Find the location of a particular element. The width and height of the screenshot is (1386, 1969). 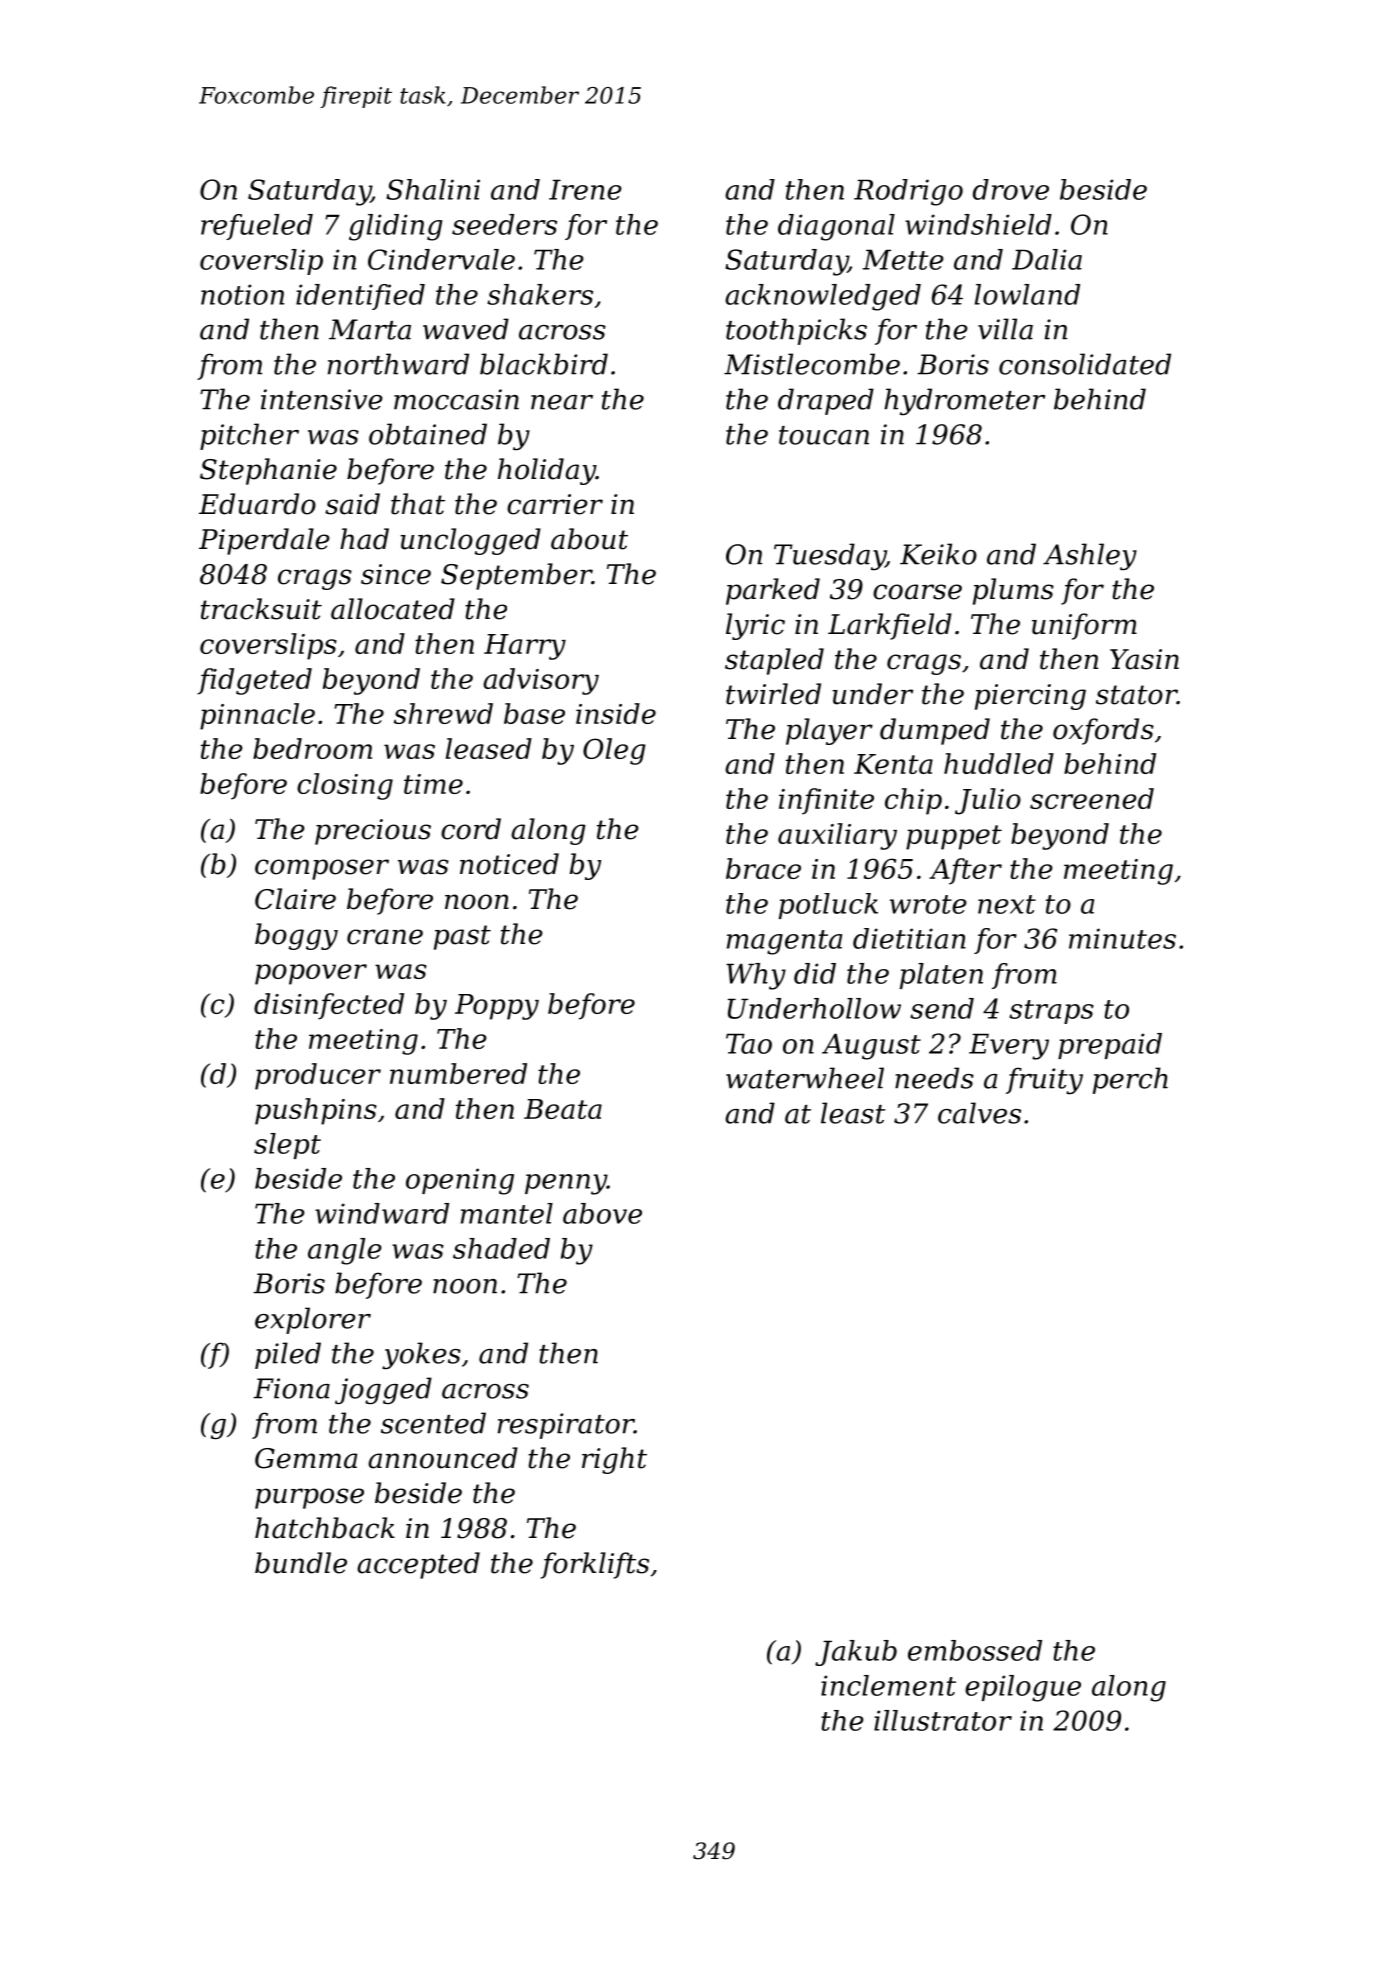

epilogue is located at coordinates (1023, 1688).
